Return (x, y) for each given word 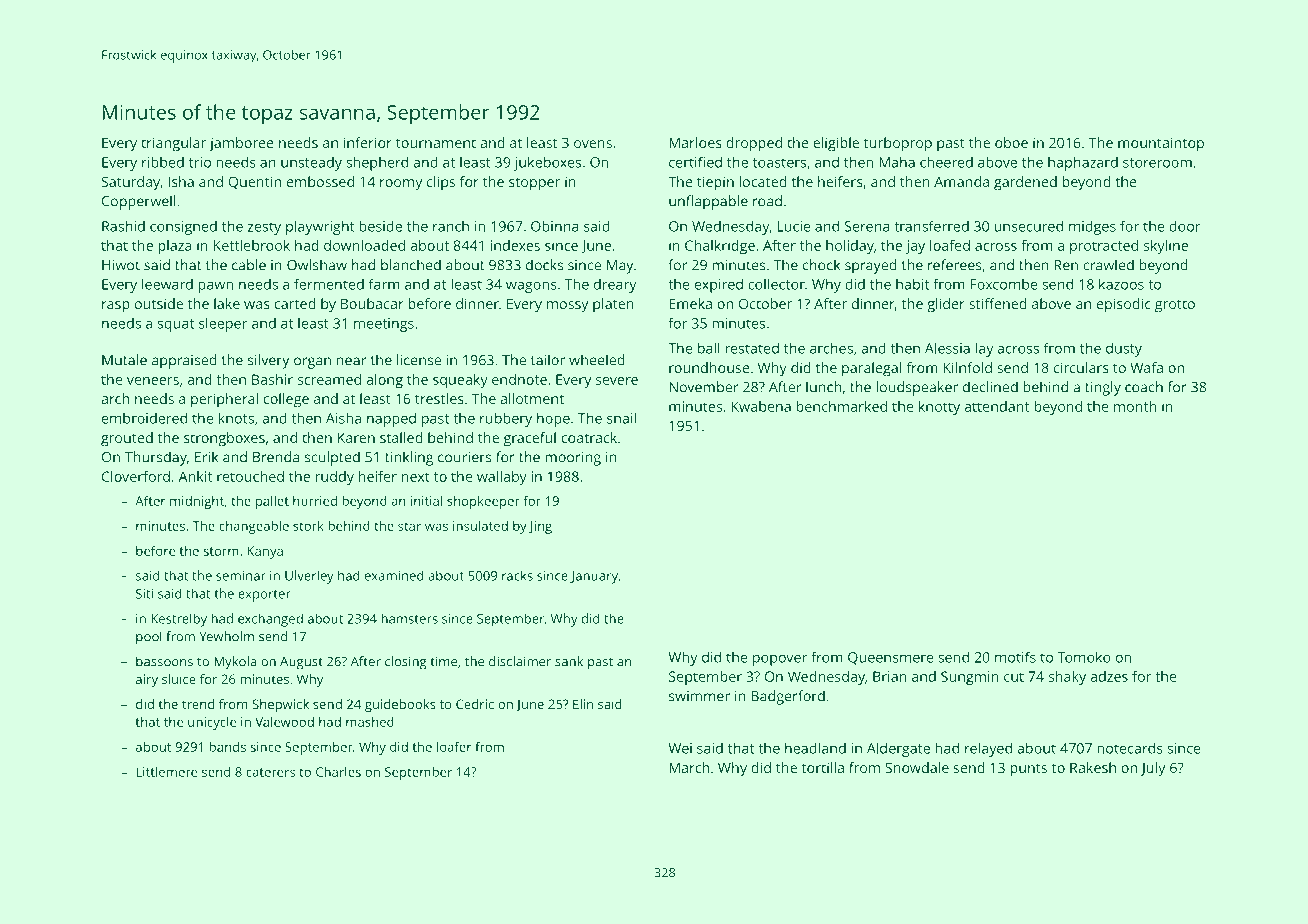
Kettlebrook (252, 245)
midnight (197, 502)
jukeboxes (547, 163)
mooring (573, 459)
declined (990, 387)
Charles (338, 772)
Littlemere (166, 772)
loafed (950, 245)
